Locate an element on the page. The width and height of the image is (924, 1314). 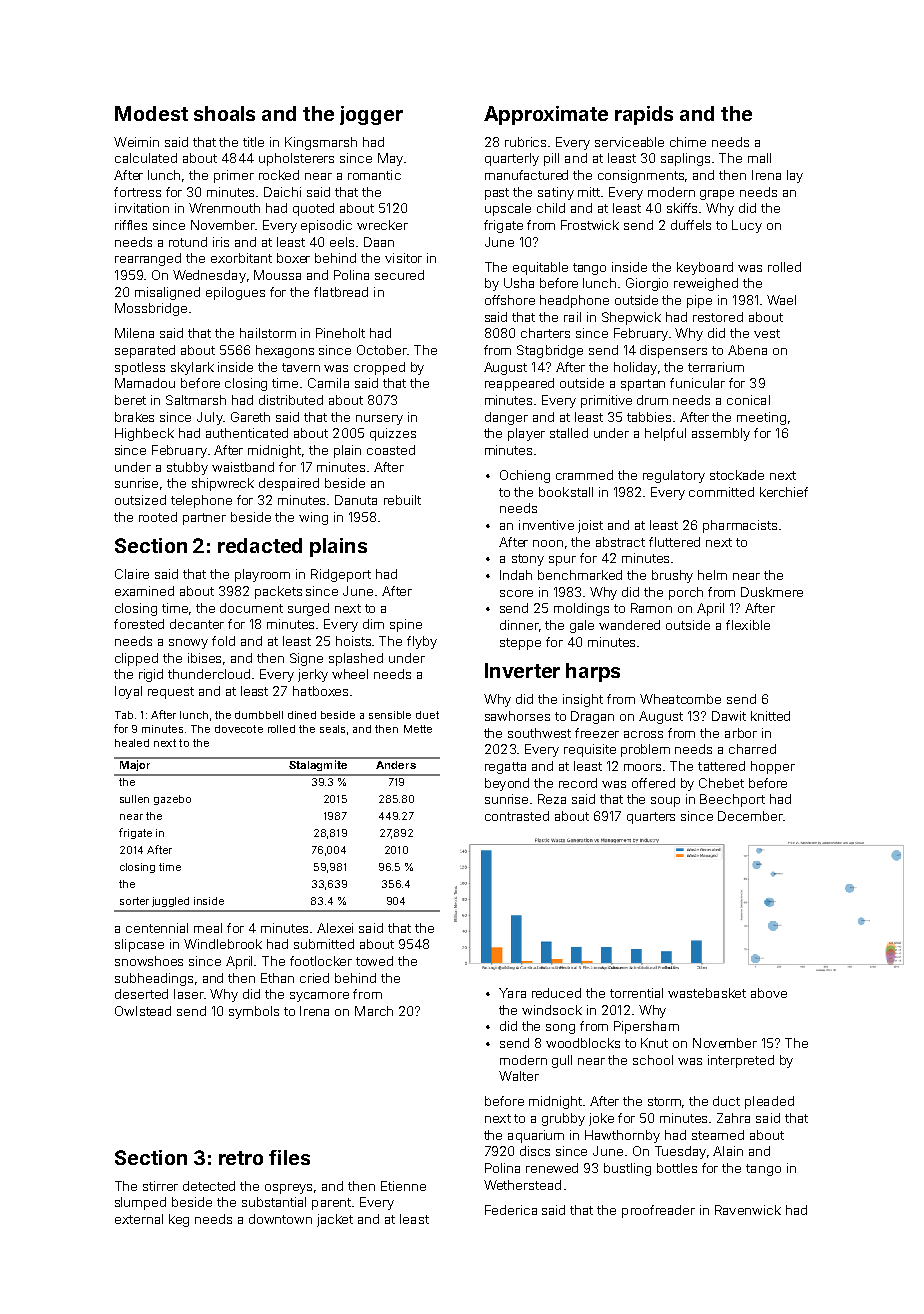
Chebet is located at coordinates (721, 783).
